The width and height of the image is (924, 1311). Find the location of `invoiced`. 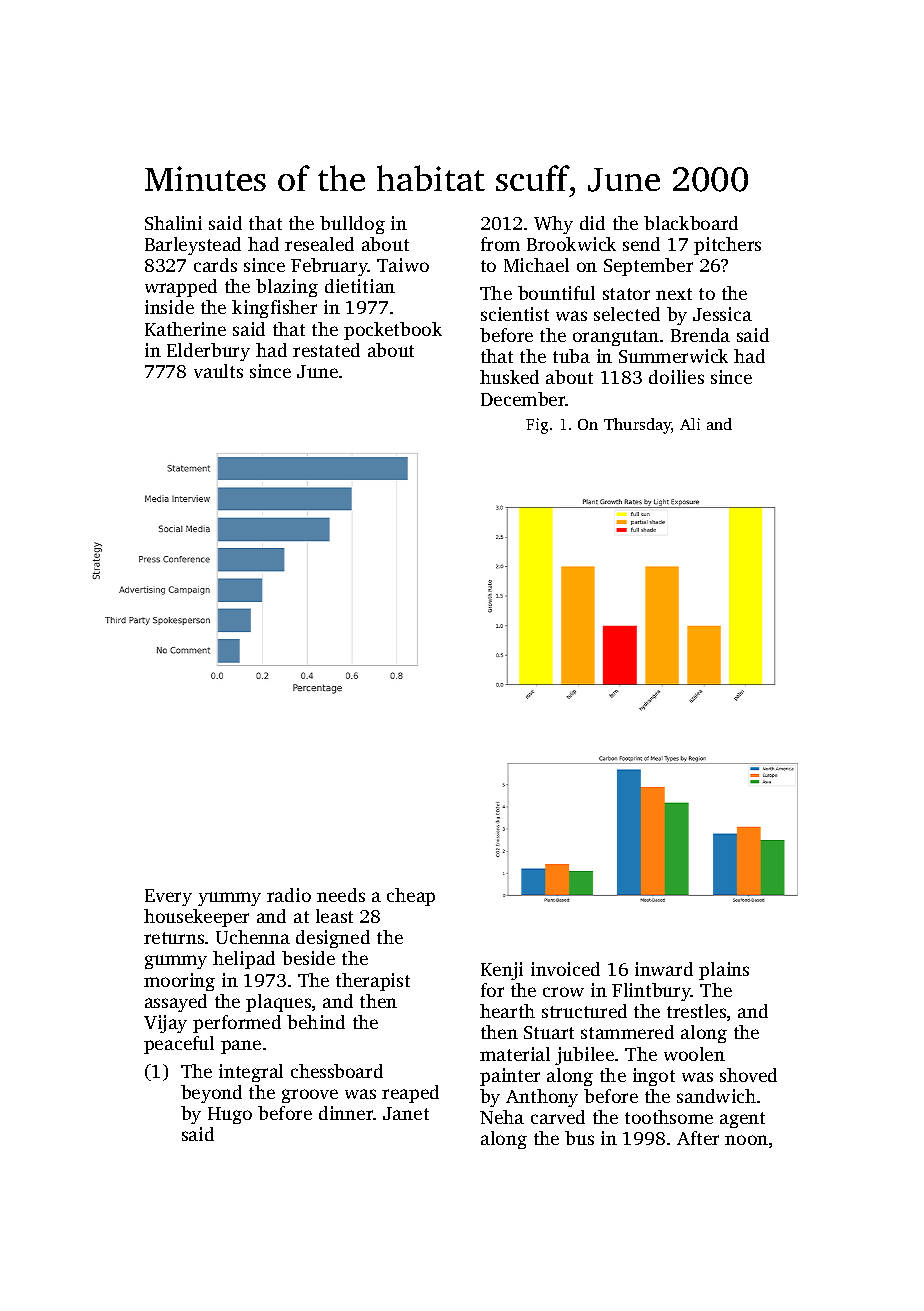

invoiced is located at coordinates (565, 969).
